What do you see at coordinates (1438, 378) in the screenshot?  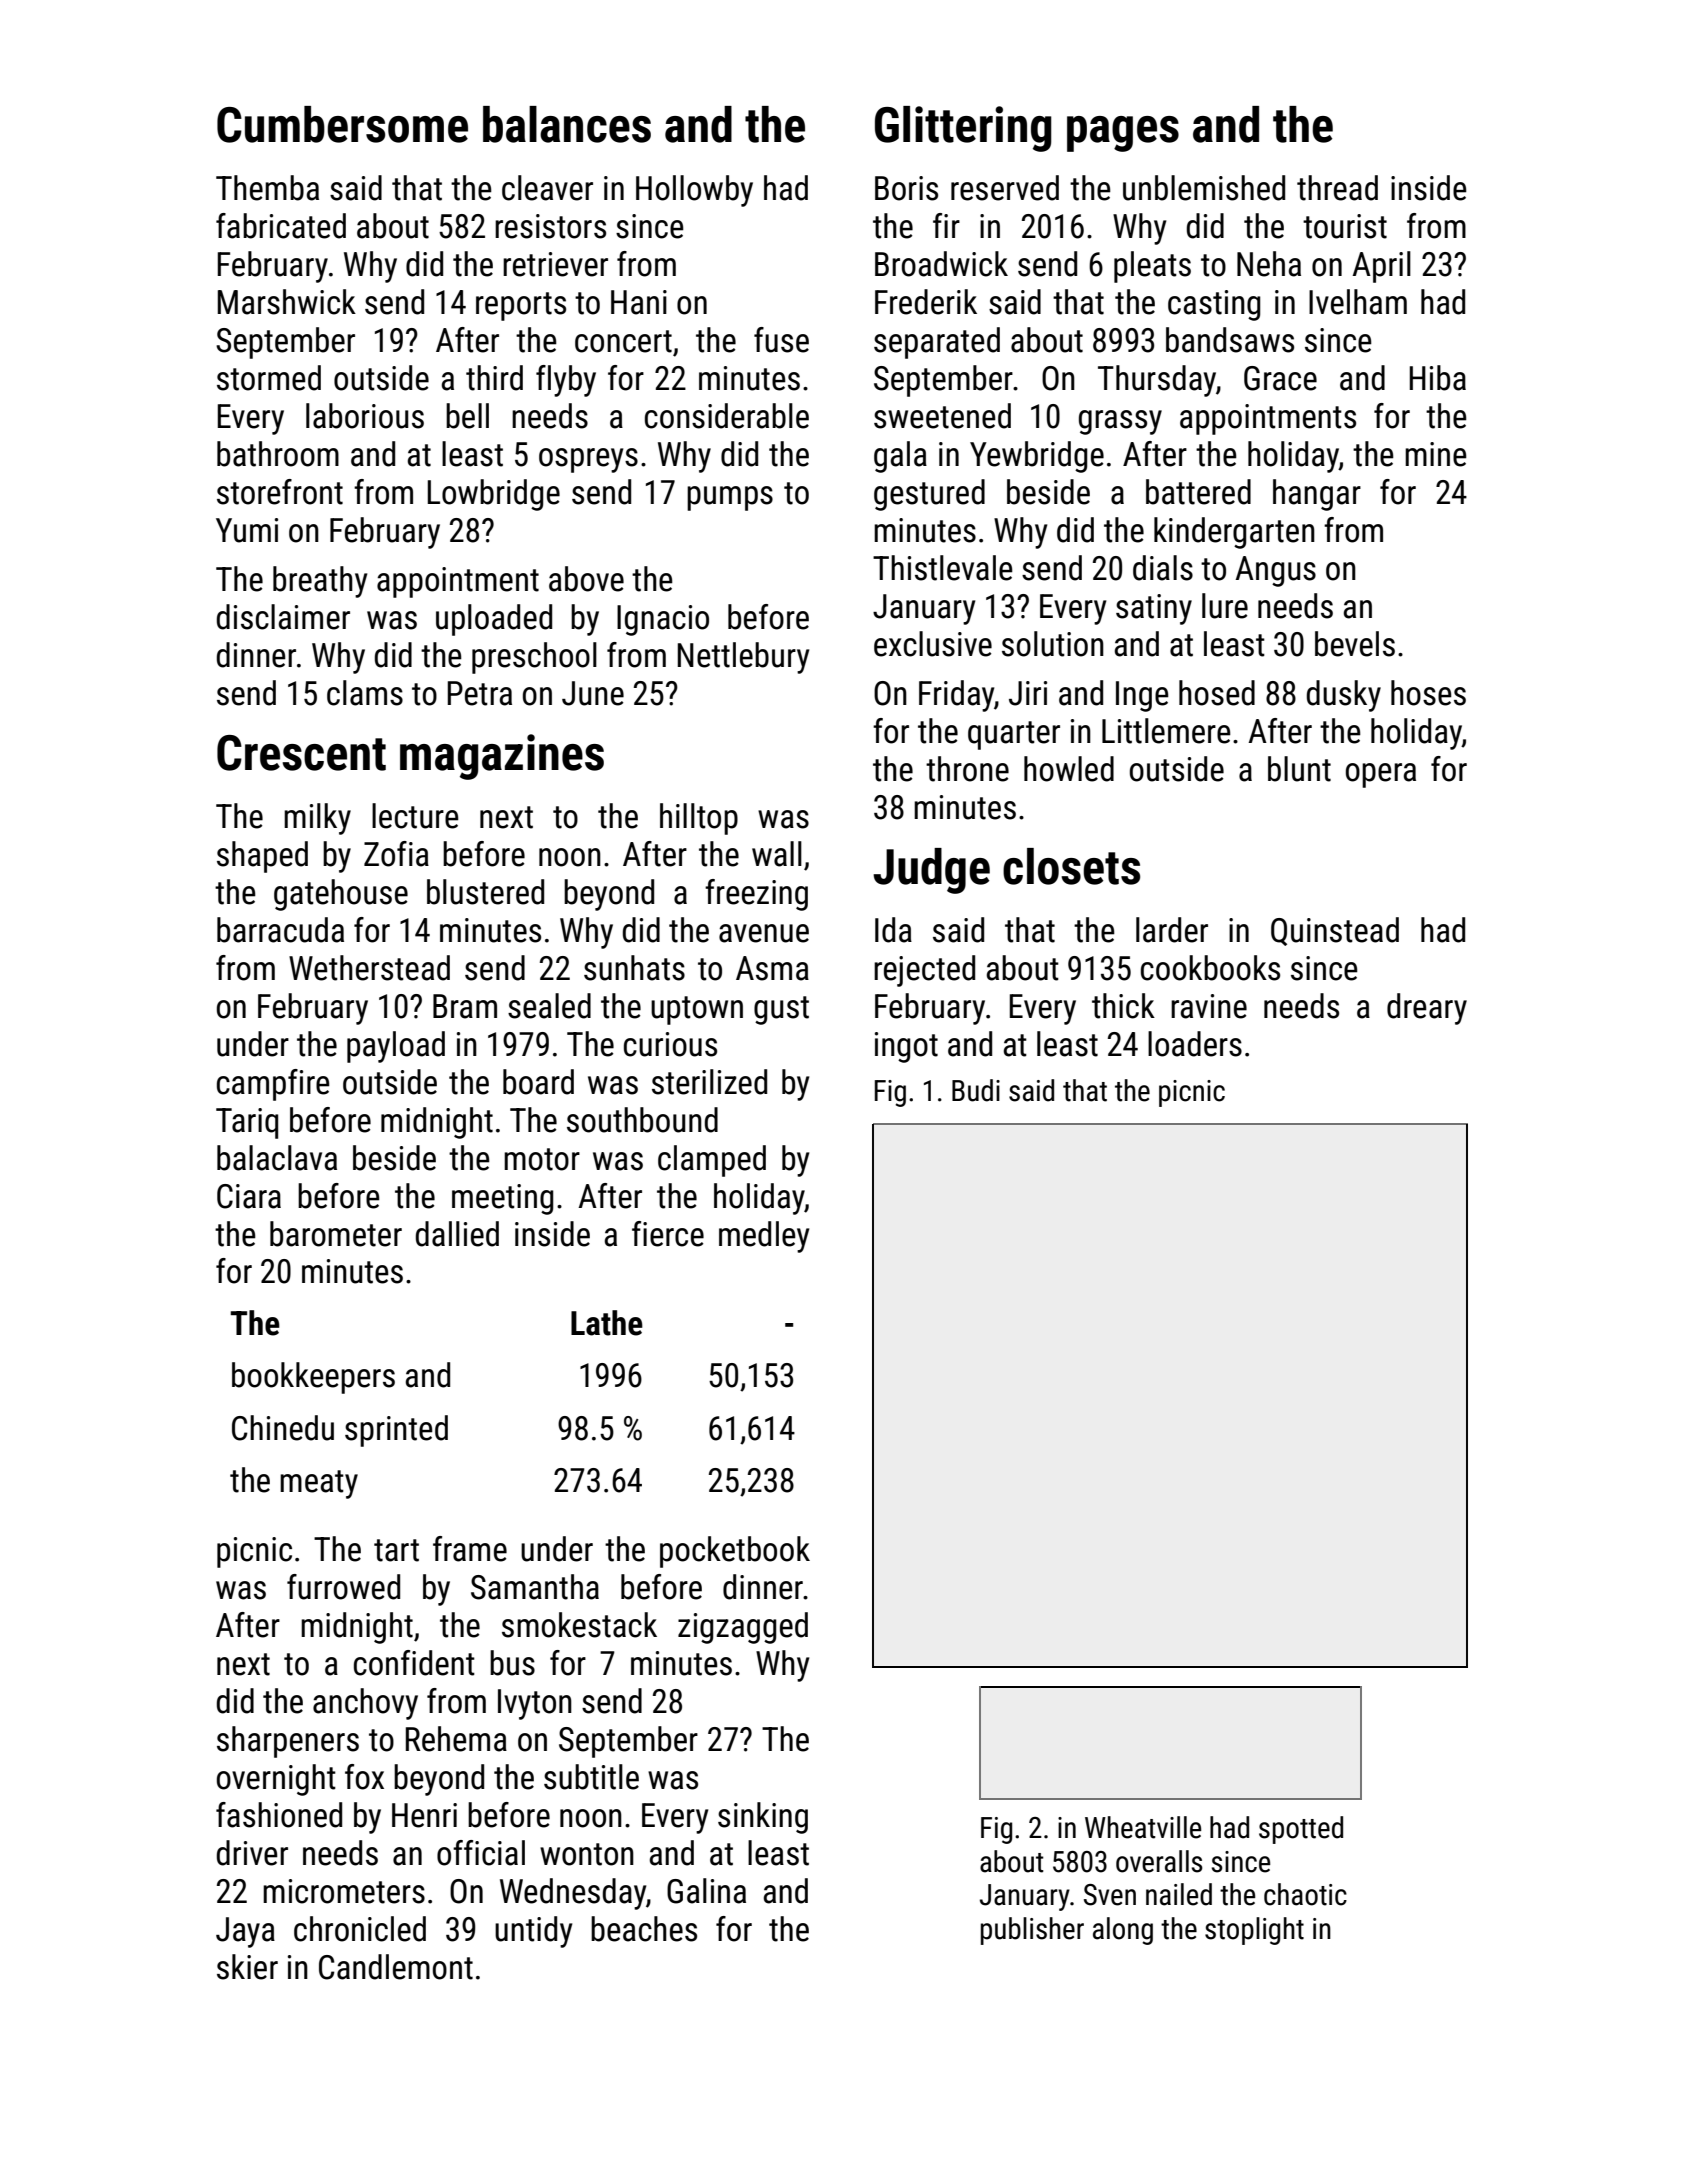 I see `Hiba` at bounding box center [1438, 378].
